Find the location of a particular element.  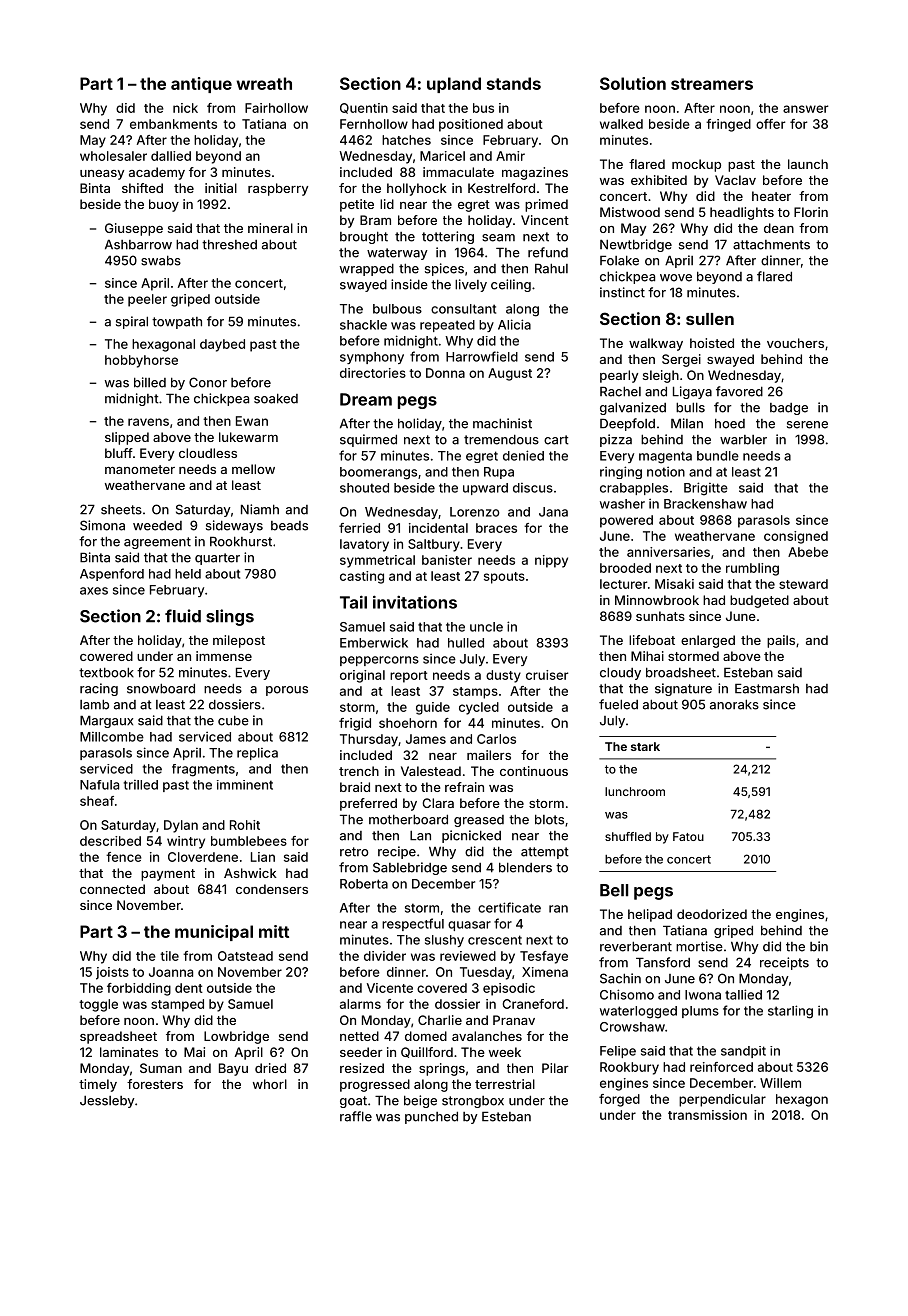

receipts is located at coordinates (784, 963).
